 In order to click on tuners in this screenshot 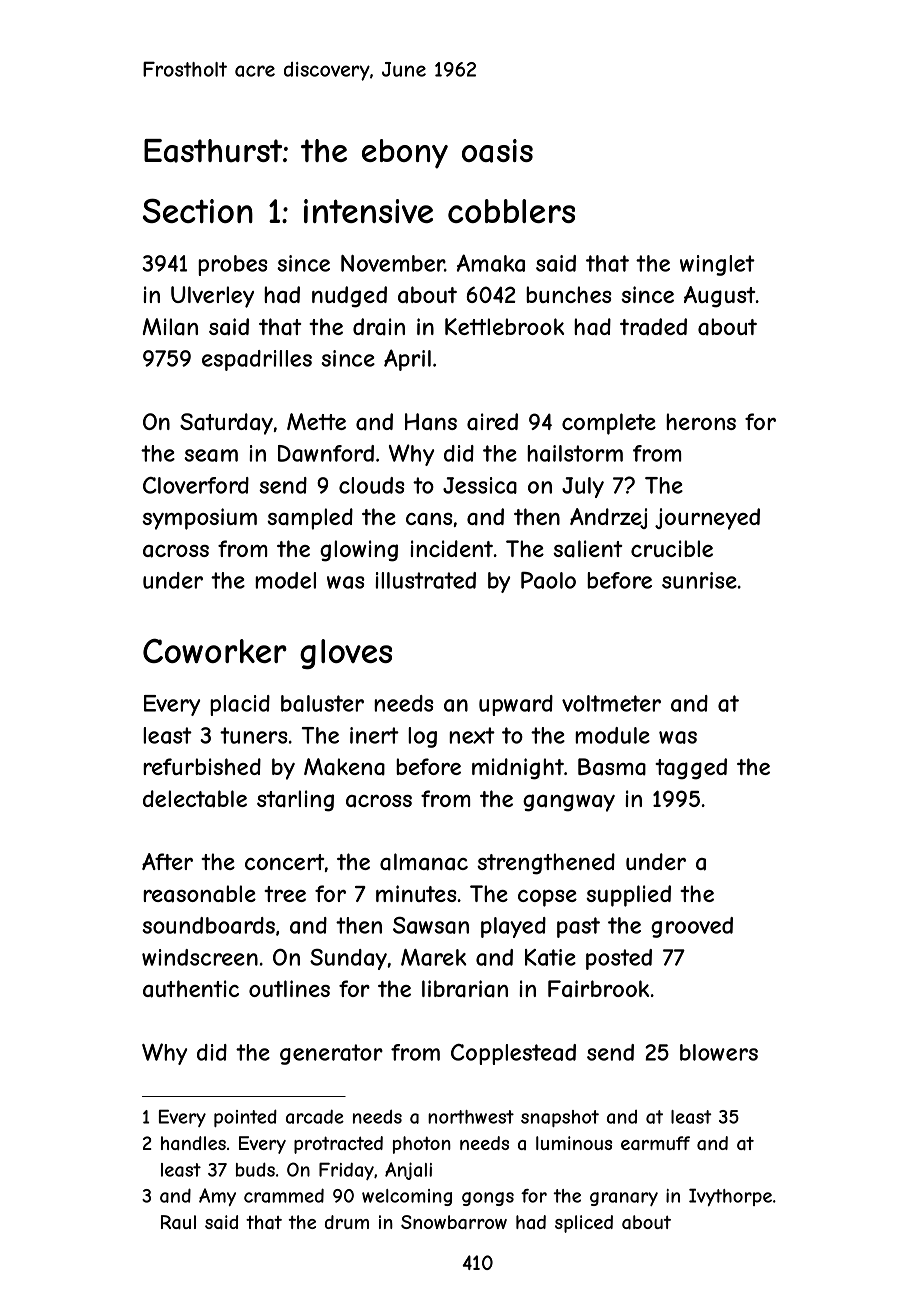, I will do `click(254, 735)`.
